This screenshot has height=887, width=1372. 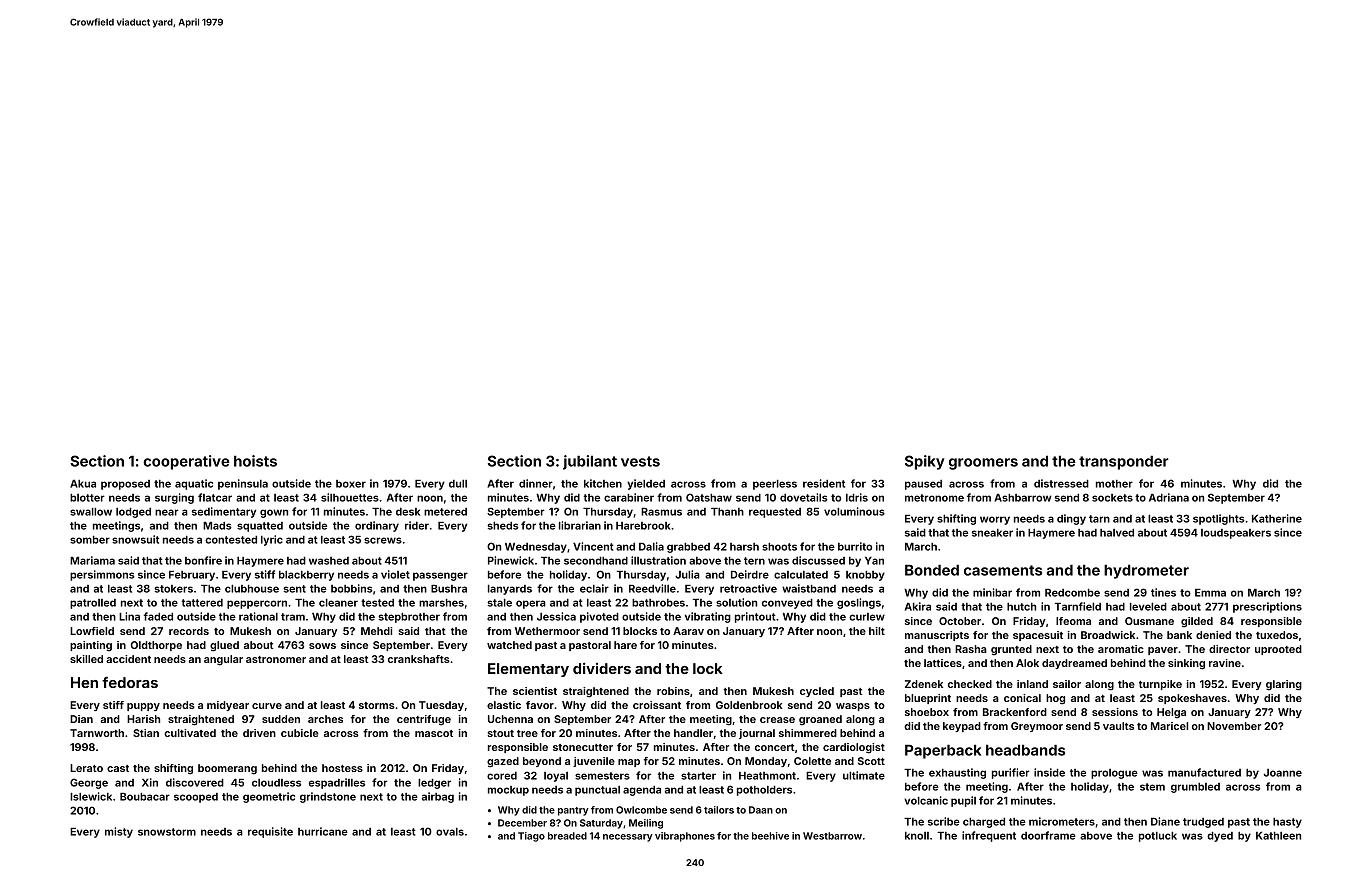 What do you see at coordinates (1277, 635) in the screenshot?
I see `tuxedos` at bounding box center [1277, 635].
